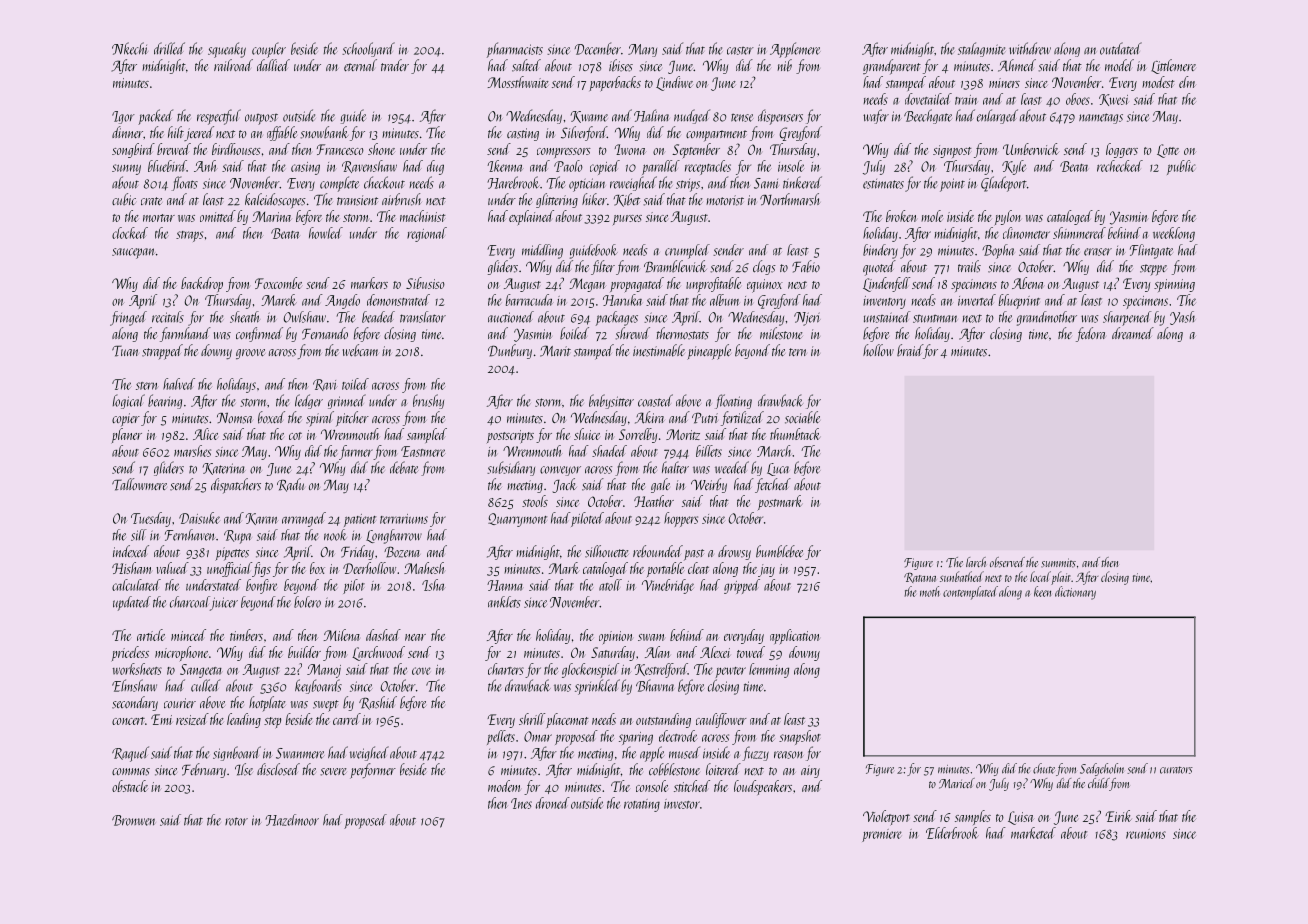  I want to click on premiere, so click(881, 835).
